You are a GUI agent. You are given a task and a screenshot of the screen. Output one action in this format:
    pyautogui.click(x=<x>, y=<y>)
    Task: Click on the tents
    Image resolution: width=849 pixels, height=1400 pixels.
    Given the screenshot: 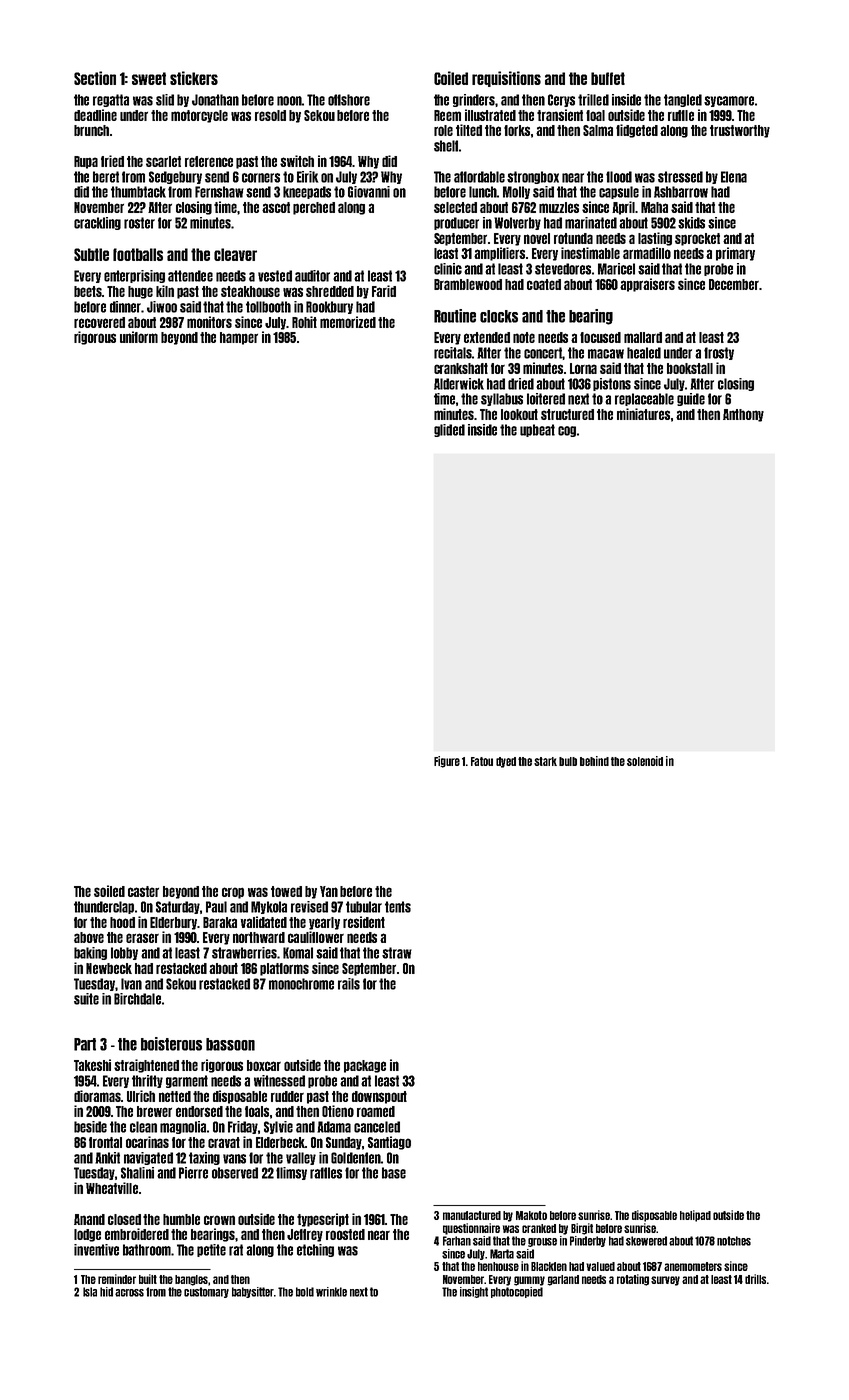 What is the action you would take?
    pyautogui.click(x=398, y=907)
